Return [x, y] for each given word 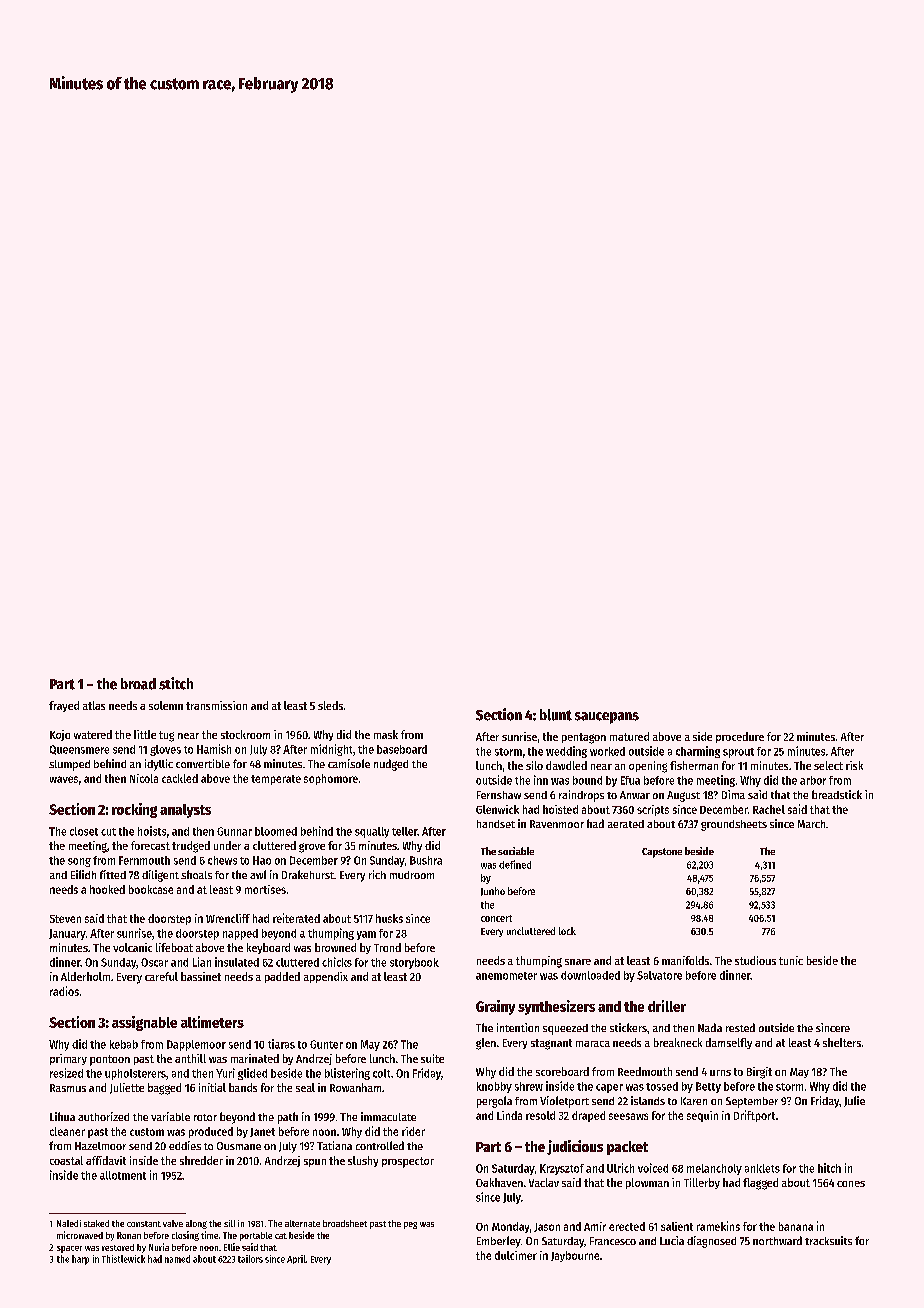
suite [432, 1058]
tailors [250, 1259]
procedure [740, 737]
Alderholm [85, 976]
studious [755, 960]
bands [243, 1087]
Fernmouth [144, 860]
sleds [330, 705]
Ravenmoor [557, 824]
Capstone [662, 853]
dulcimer [516, 1255]
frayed [64, 706]
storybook [414, 963]
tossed [662, 1086]
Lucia [672, 1240]
